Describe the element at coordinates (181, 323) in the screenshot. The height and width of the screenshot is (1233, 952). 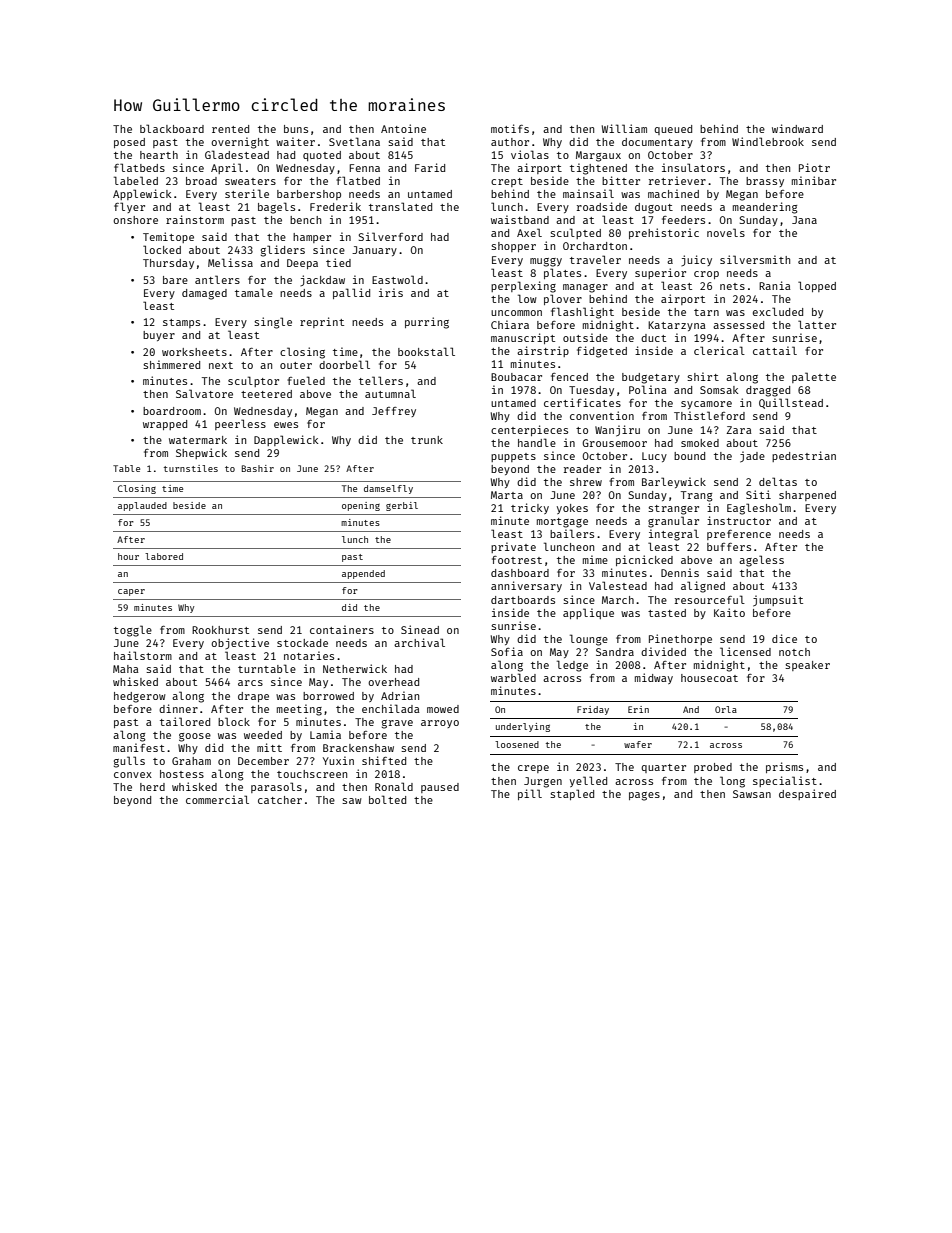
I see `stamps` at that location.
